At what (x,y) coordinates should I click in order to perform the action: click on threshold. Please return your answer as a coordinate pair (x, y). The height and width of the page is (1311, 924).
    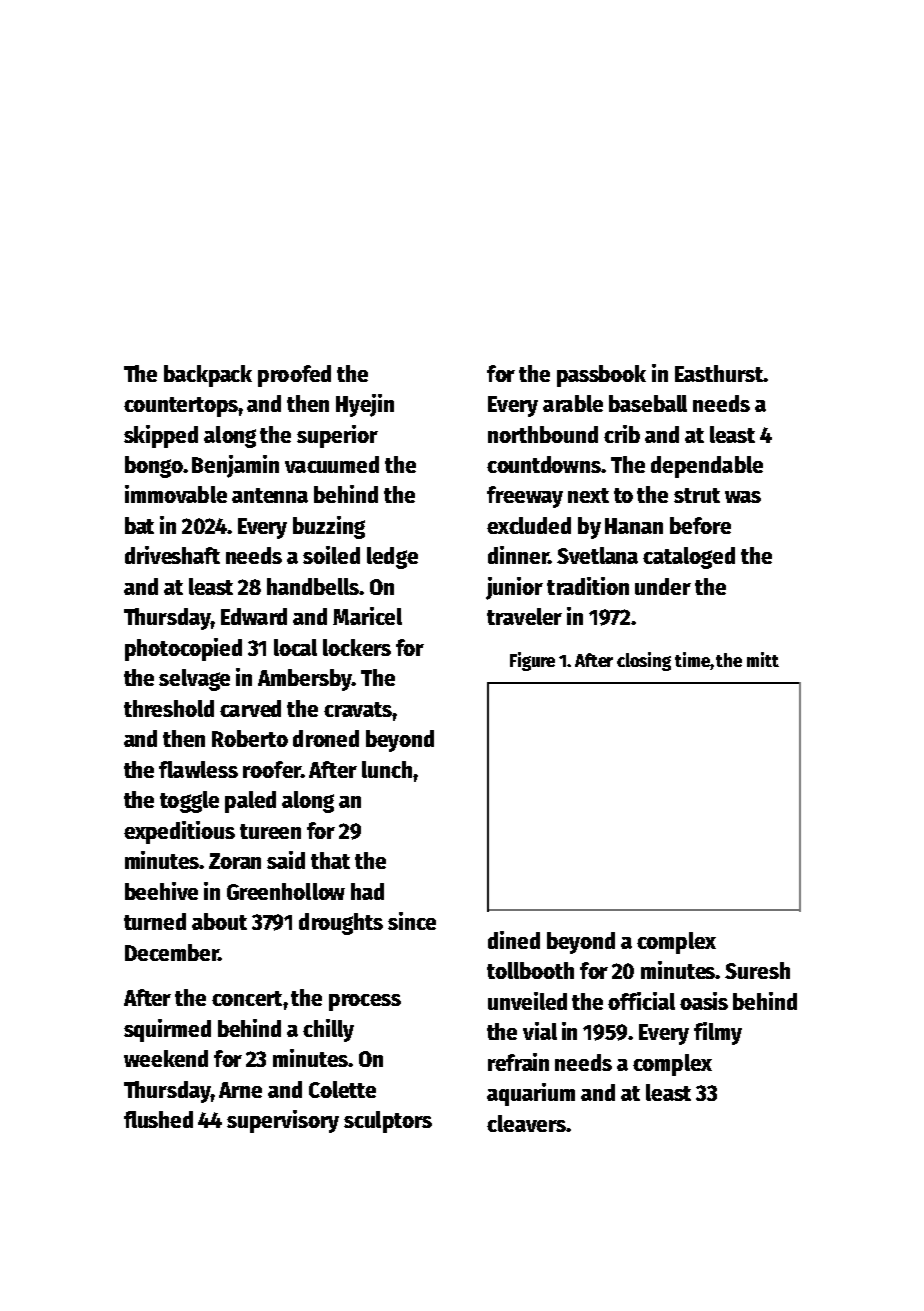
    Looking at the image, I should click on (169, 708).
